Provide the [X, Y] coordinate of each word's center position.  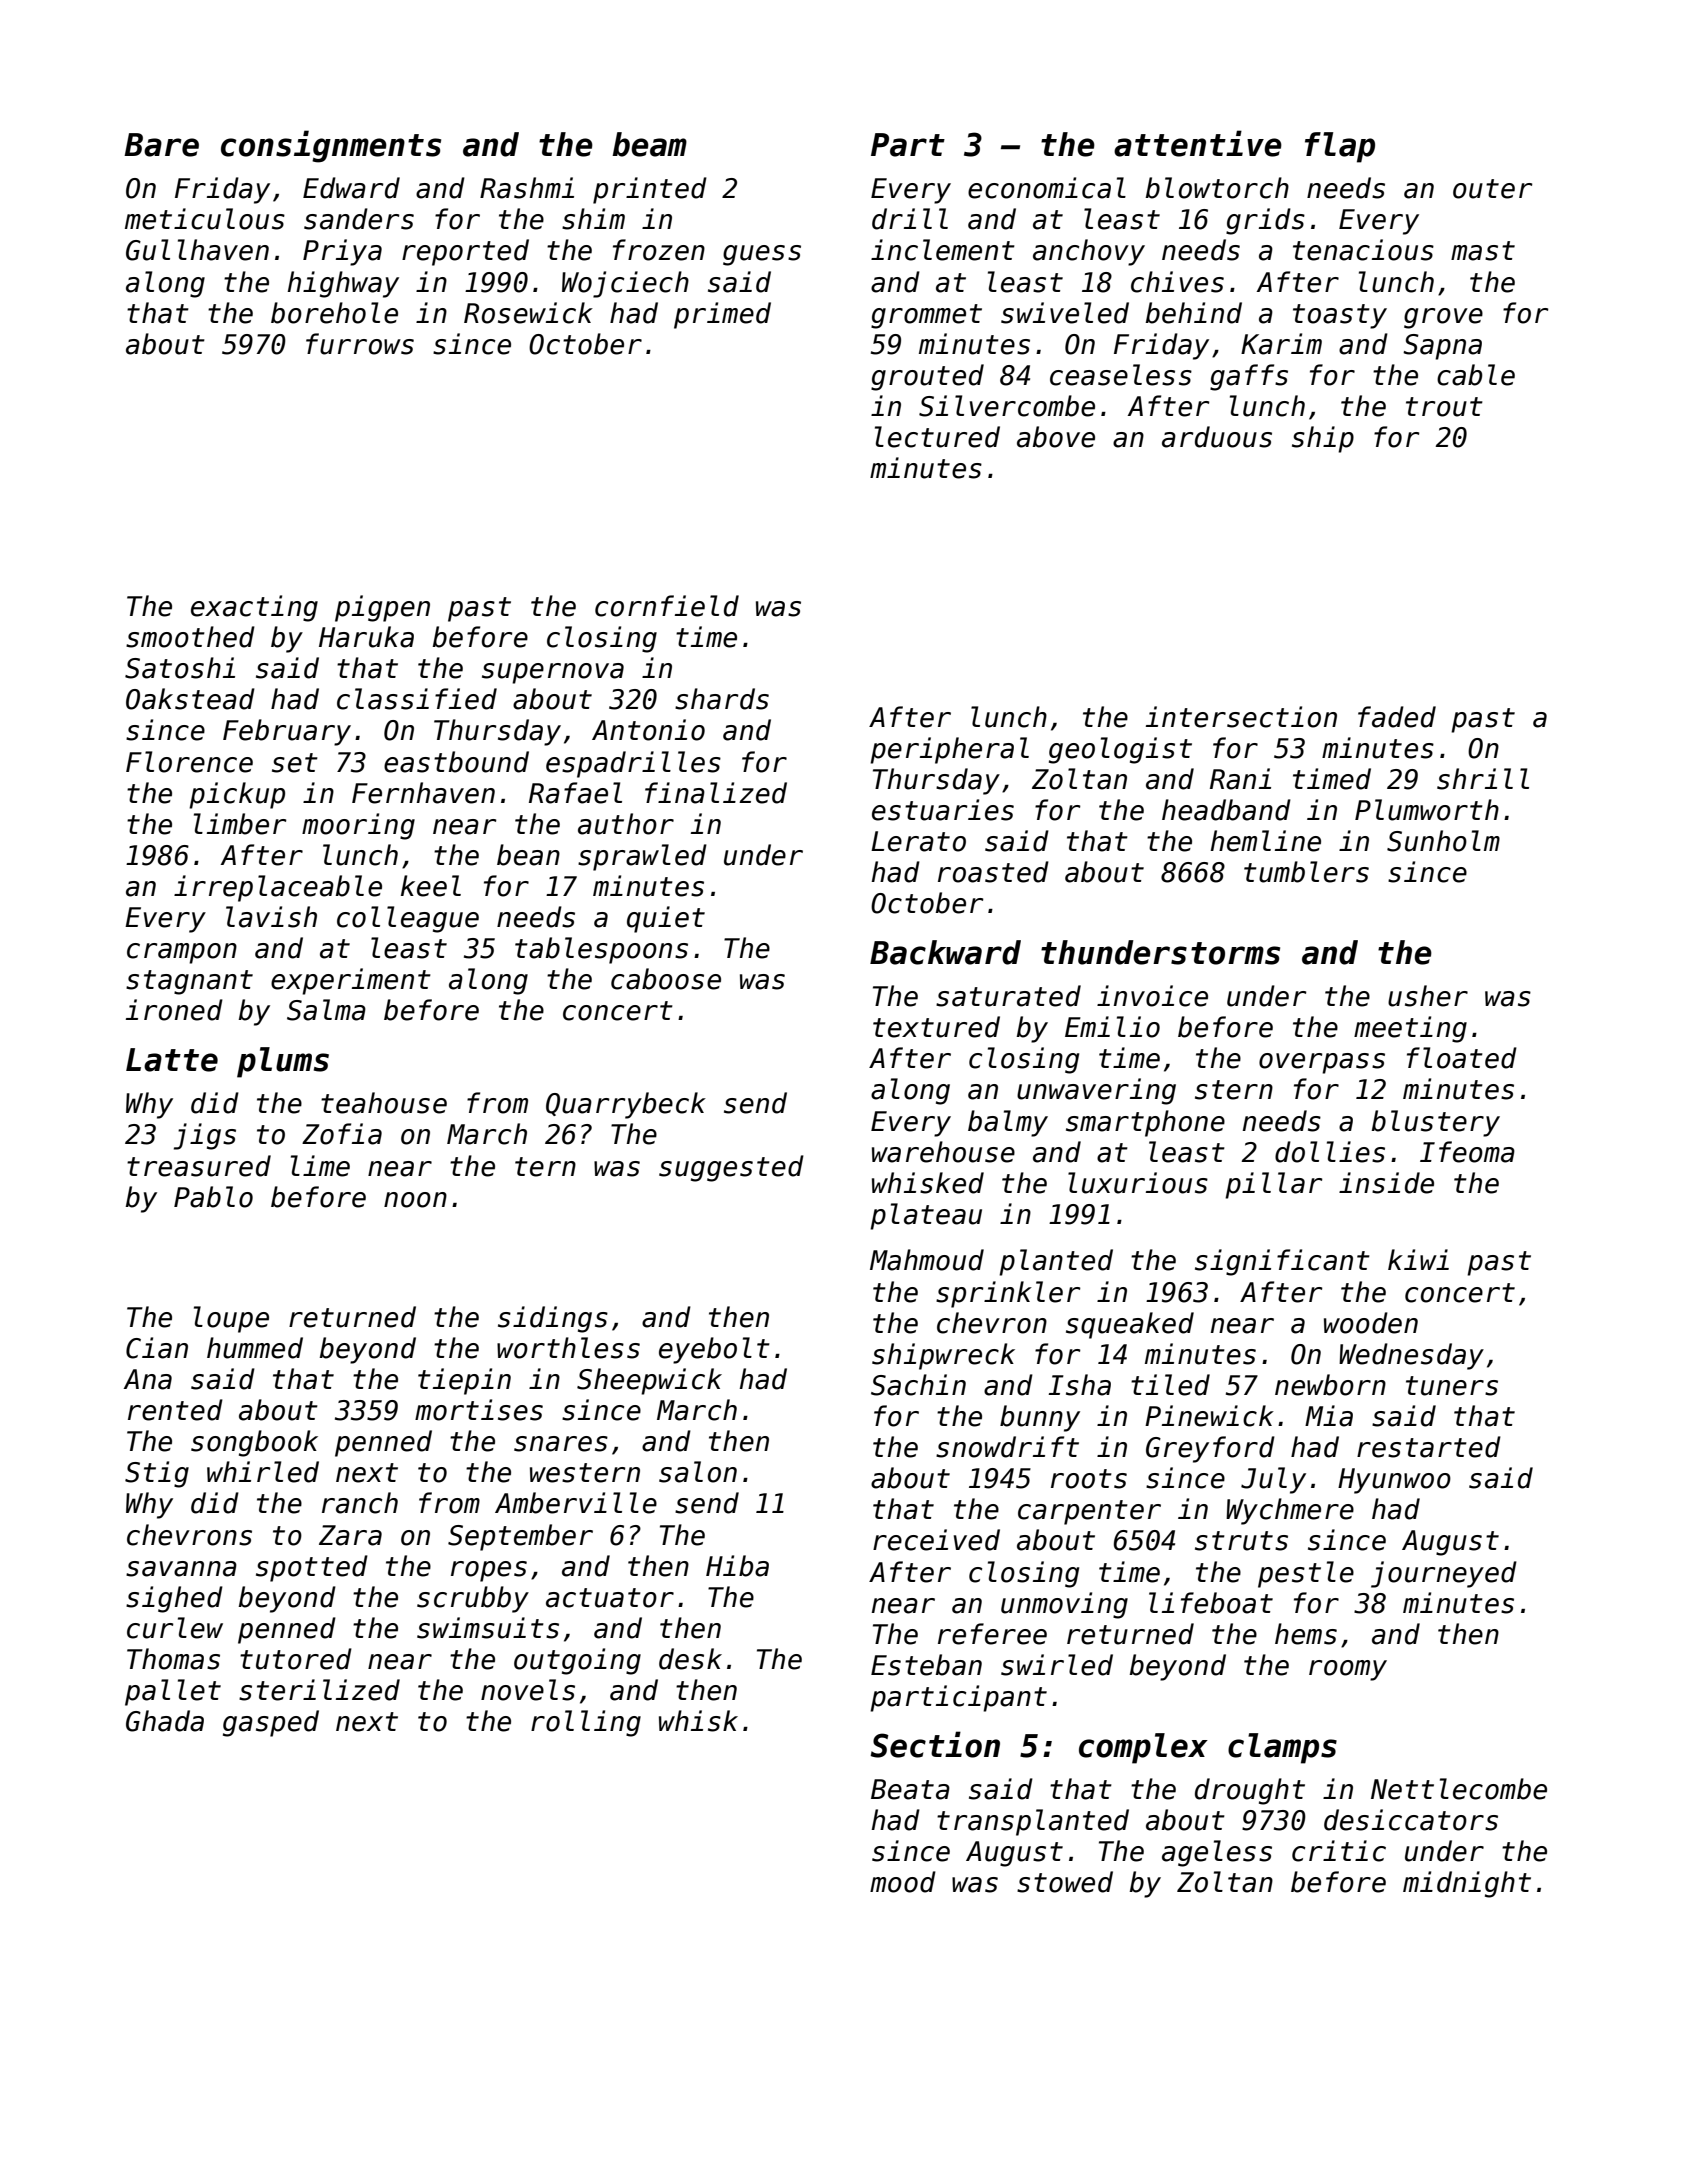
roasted [993, 872]
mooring [358, 826]
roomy [1348, 1670]
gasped [271, 1723]
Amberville [576, 1503]
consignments [331, 146]
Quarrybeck [626, 1105]
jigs [205, 1136]
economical [1047, 188]
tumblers [1306, 872]
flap [1340, 147]
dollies [1330, 1152]
